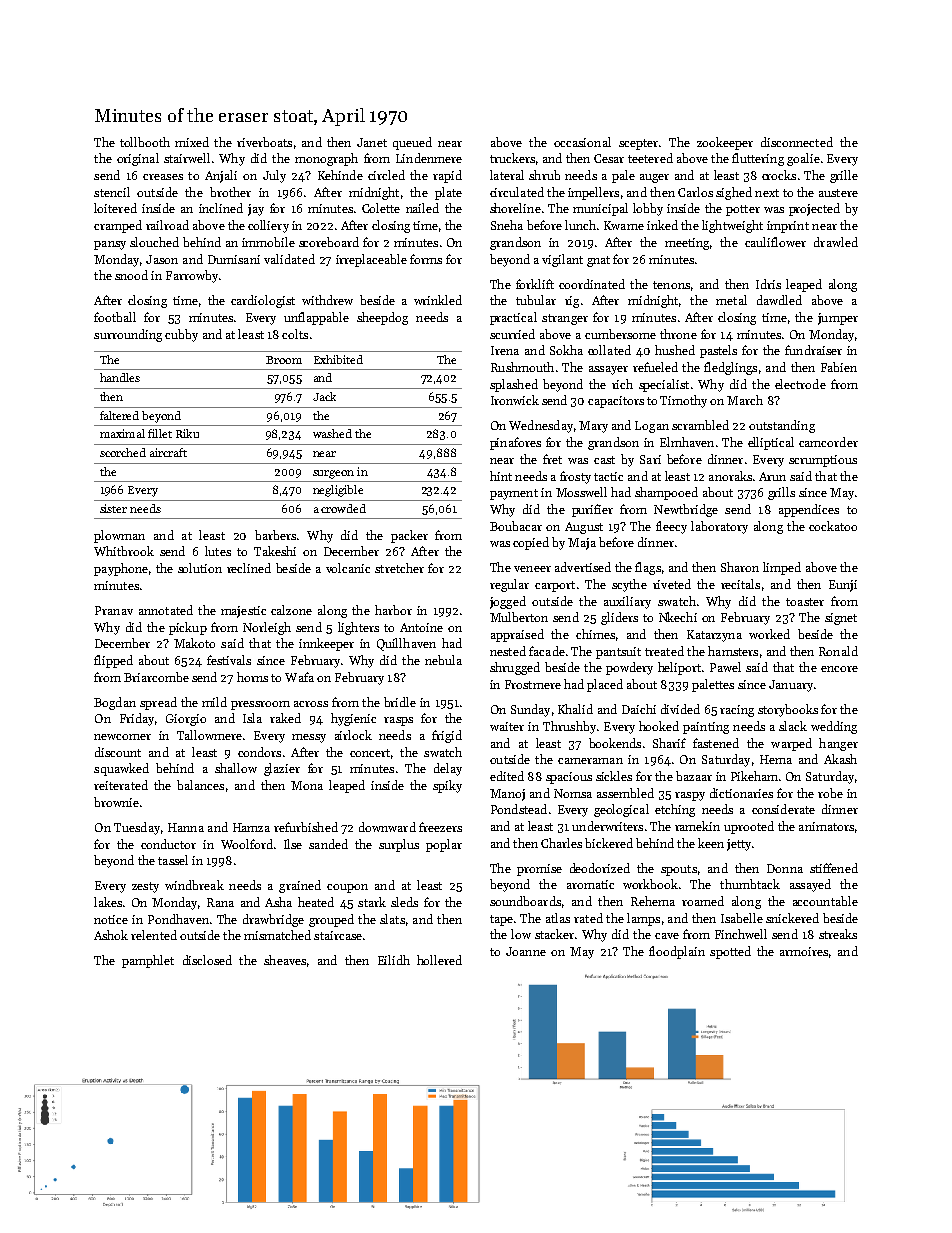 This image has height=1233, width=952. I want to click on lakes, so click(108, 902).
